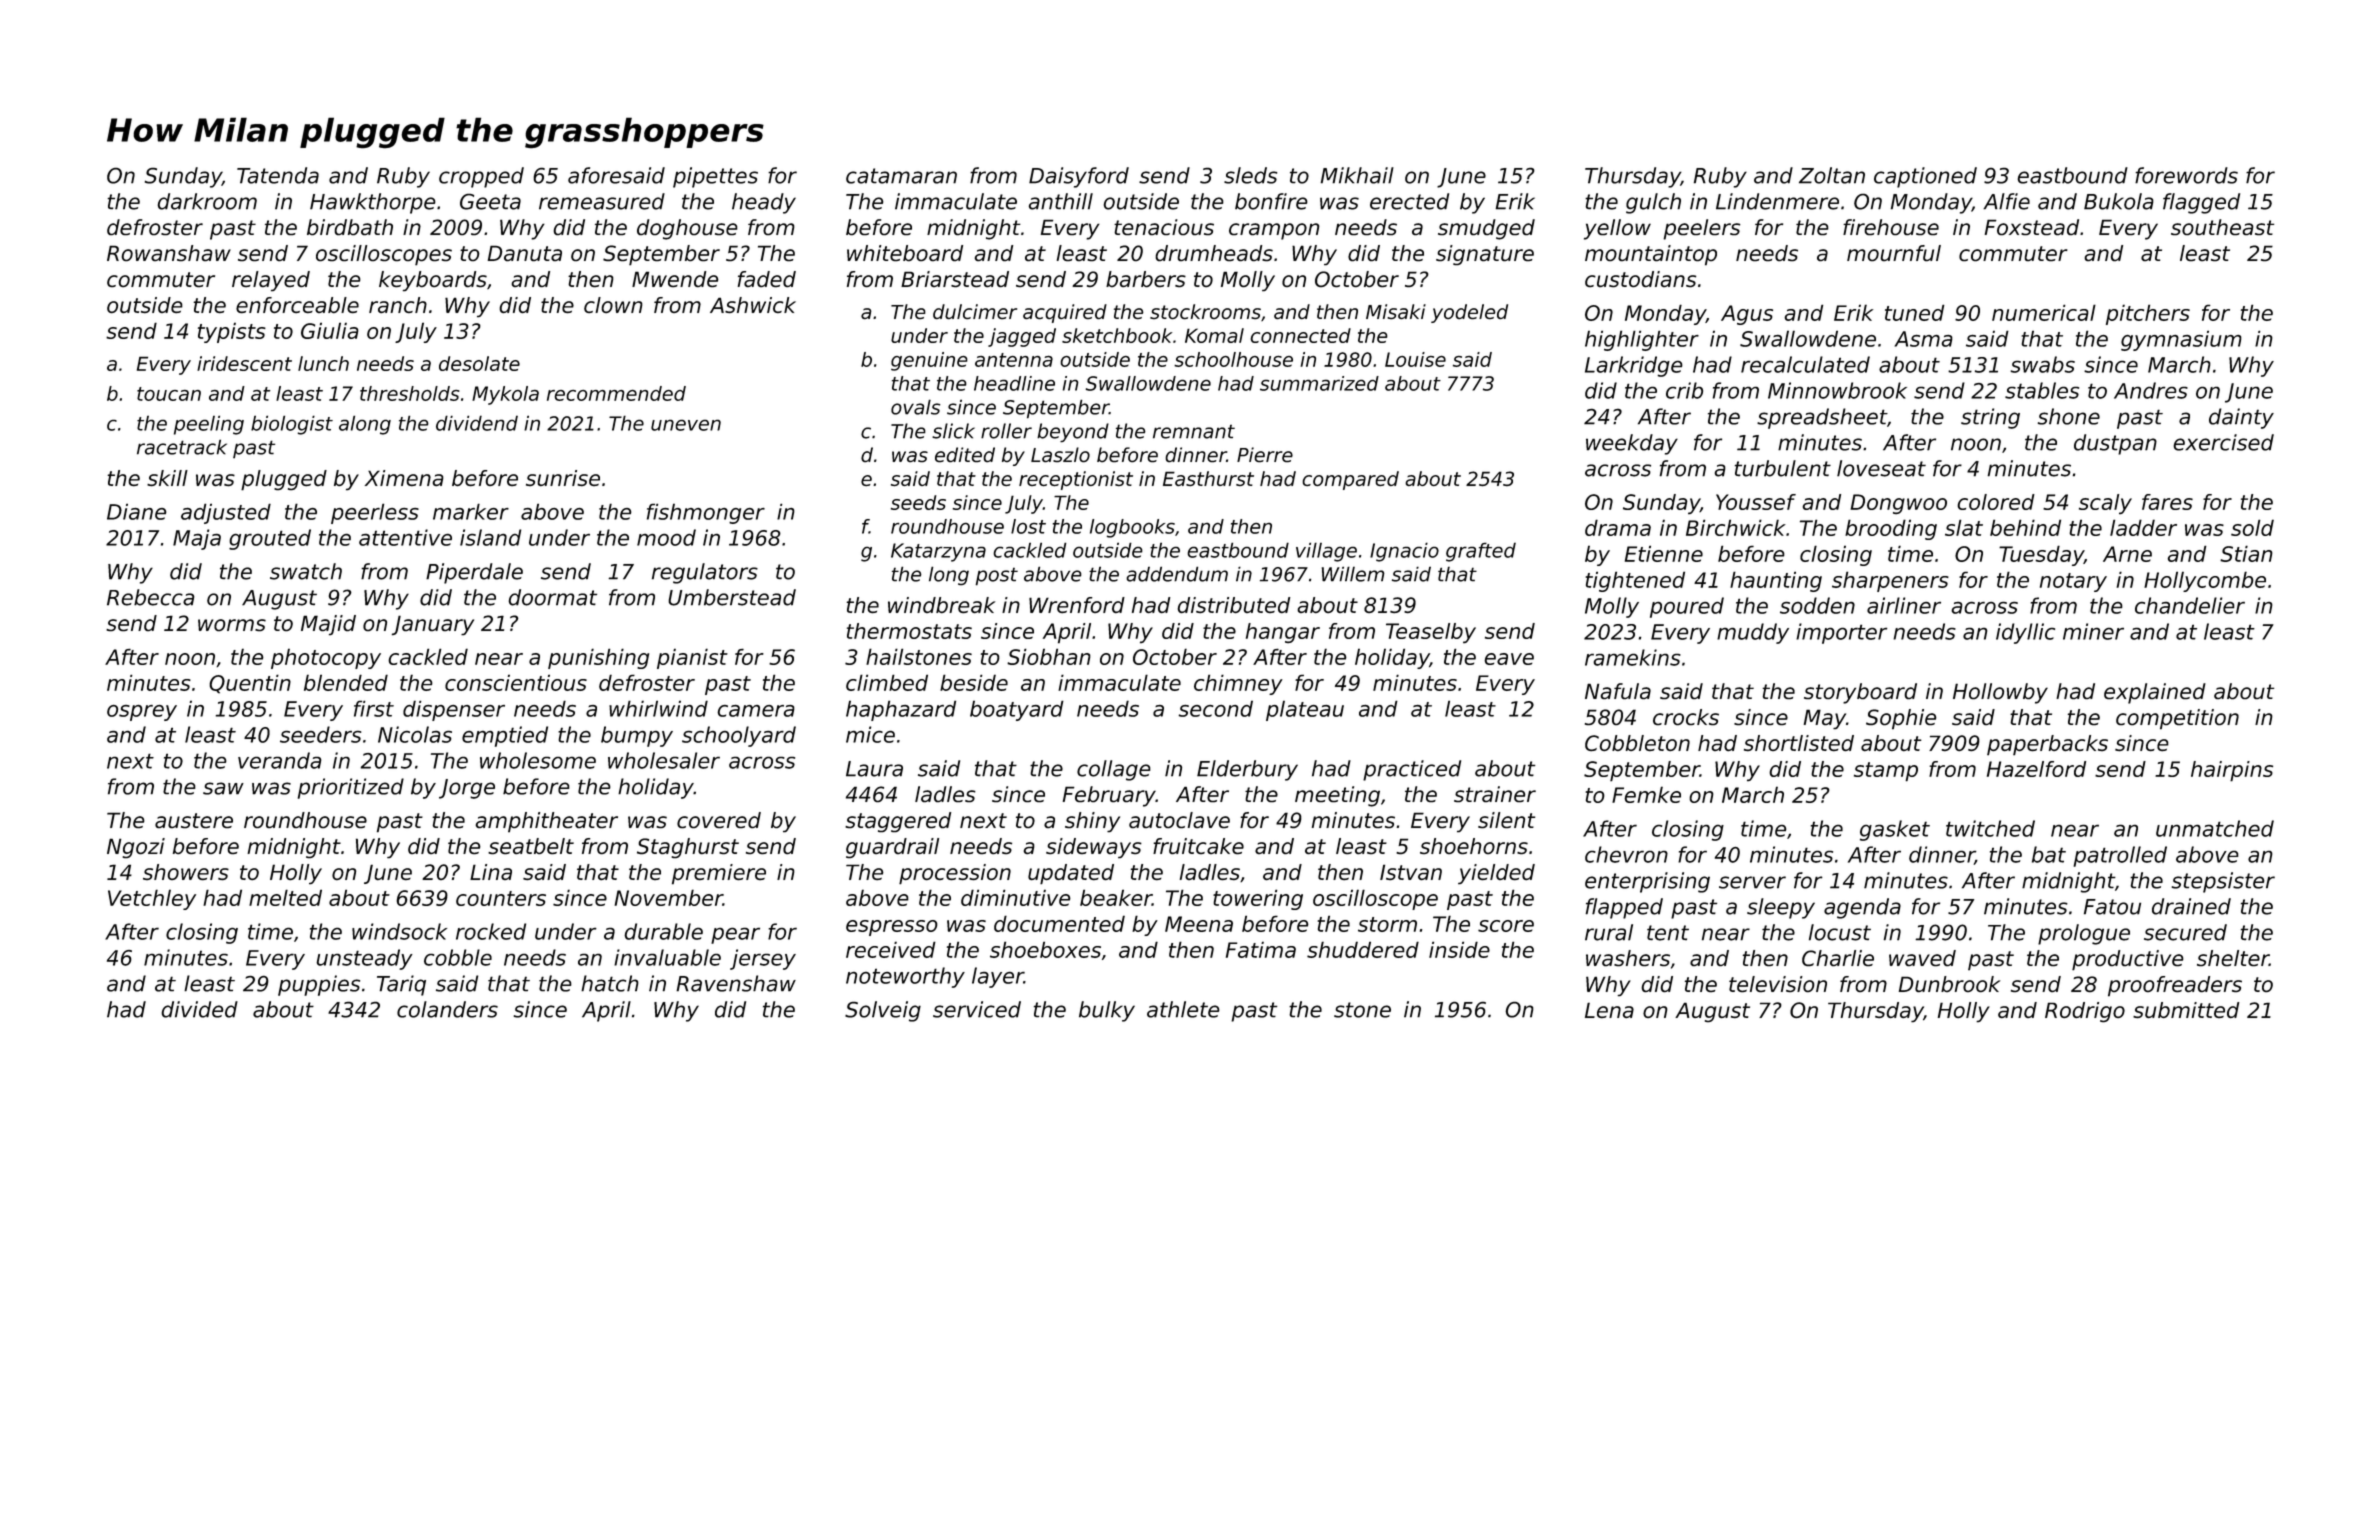  Describe the element at coordinates (1687, 607) in the screenshot. I see `poured` at that location.
